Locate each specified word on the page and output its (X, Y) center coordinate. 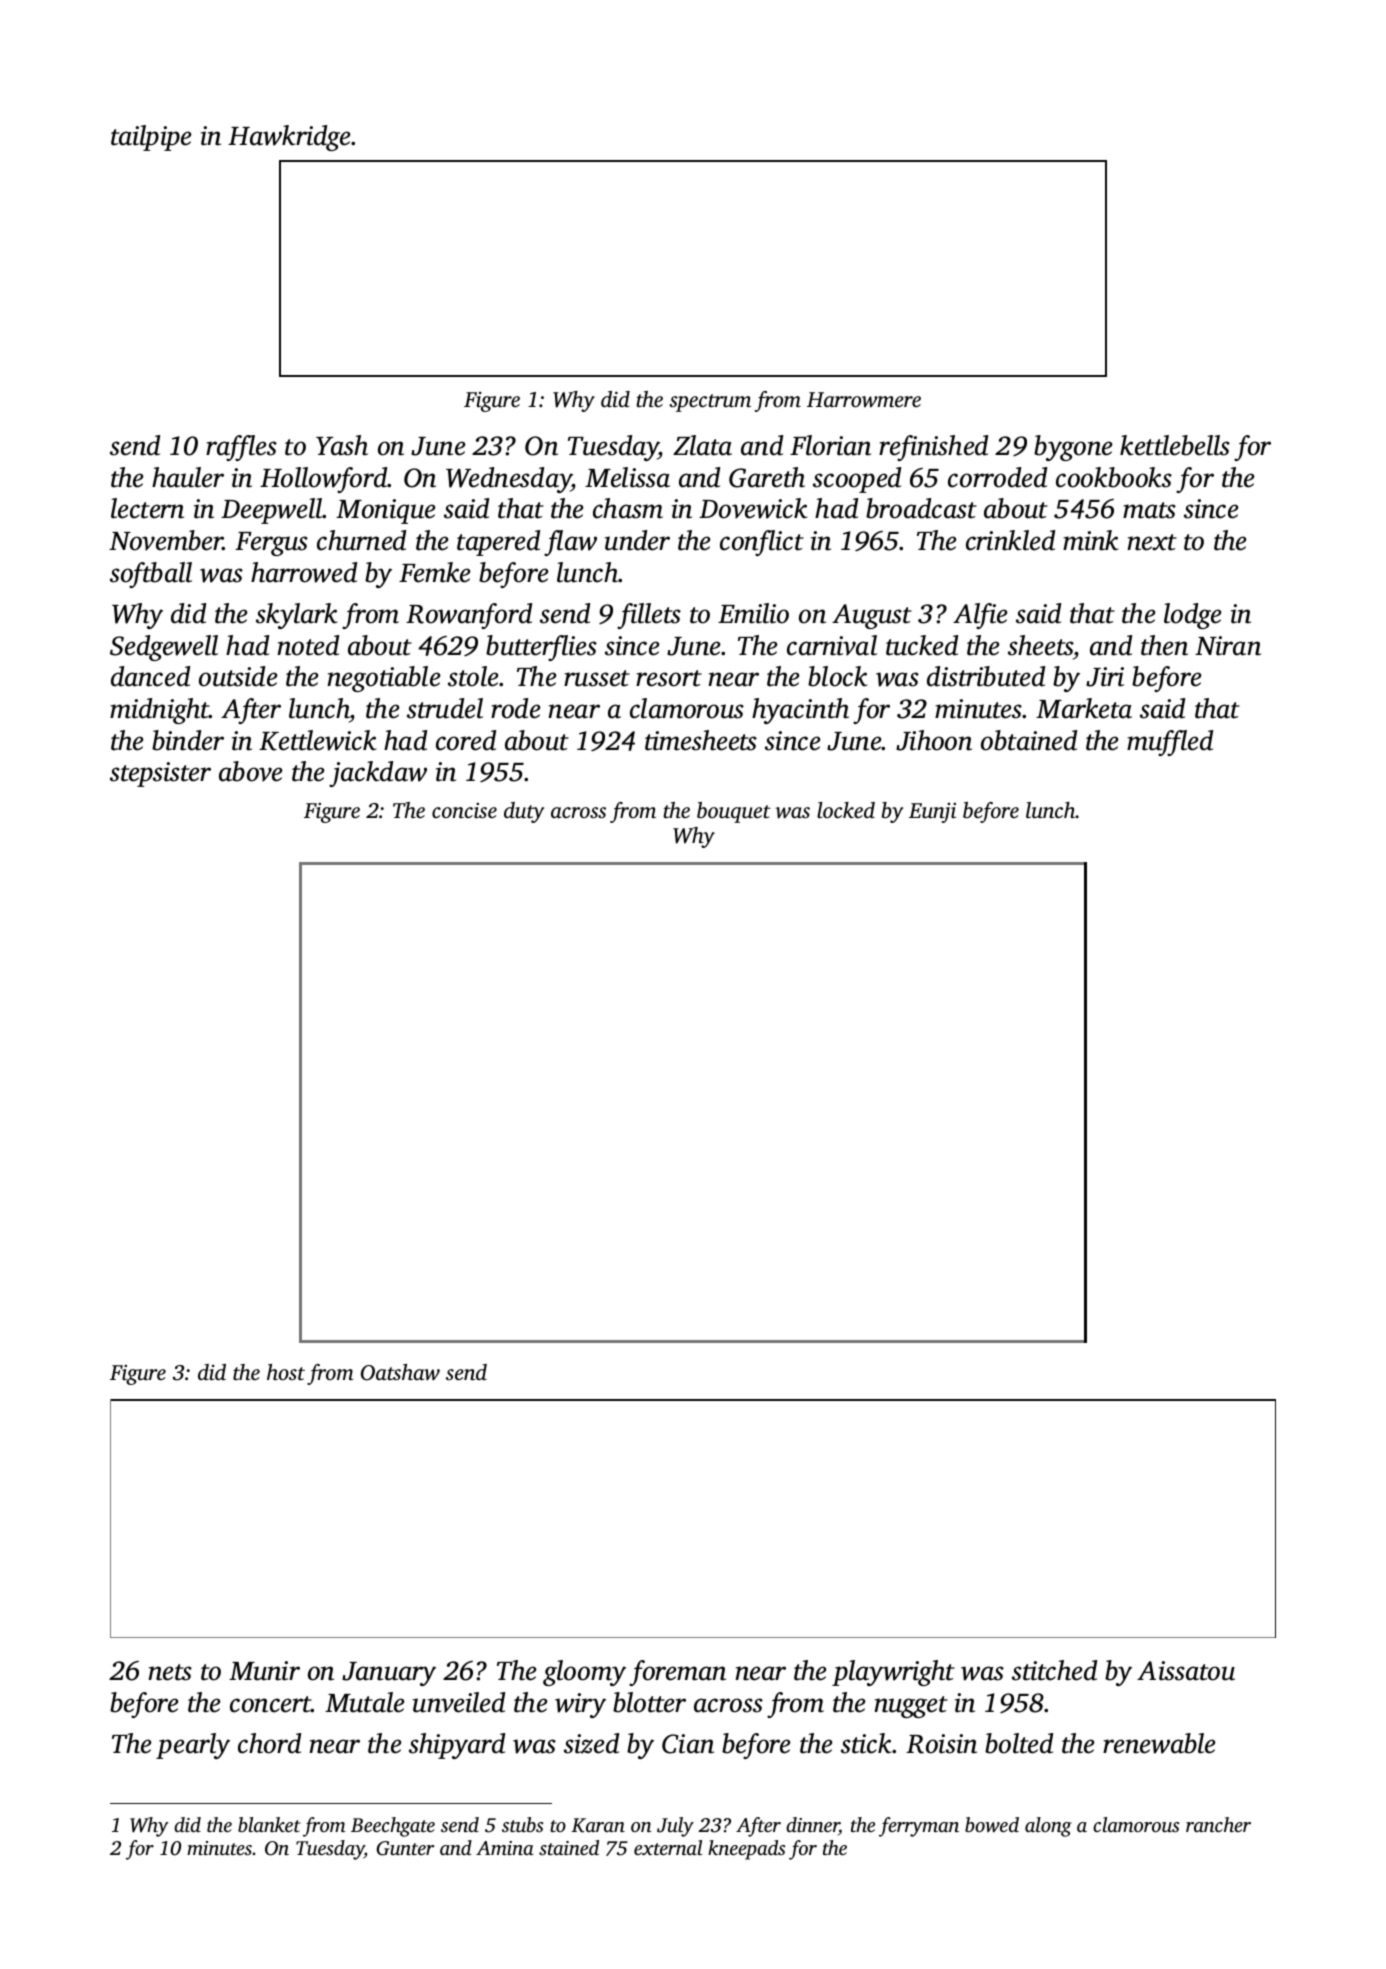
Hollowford (324, 480)
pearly (193, 1746)
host (286, 1372)
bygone (1073, 448)
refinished (933, 448)
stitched (1054, 1670)
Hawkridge (290, 138)
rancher (1218, 1824)
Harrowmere (864, 400)
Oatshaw (400, 1372)
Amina (505, 1848)
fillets (649, 616)
